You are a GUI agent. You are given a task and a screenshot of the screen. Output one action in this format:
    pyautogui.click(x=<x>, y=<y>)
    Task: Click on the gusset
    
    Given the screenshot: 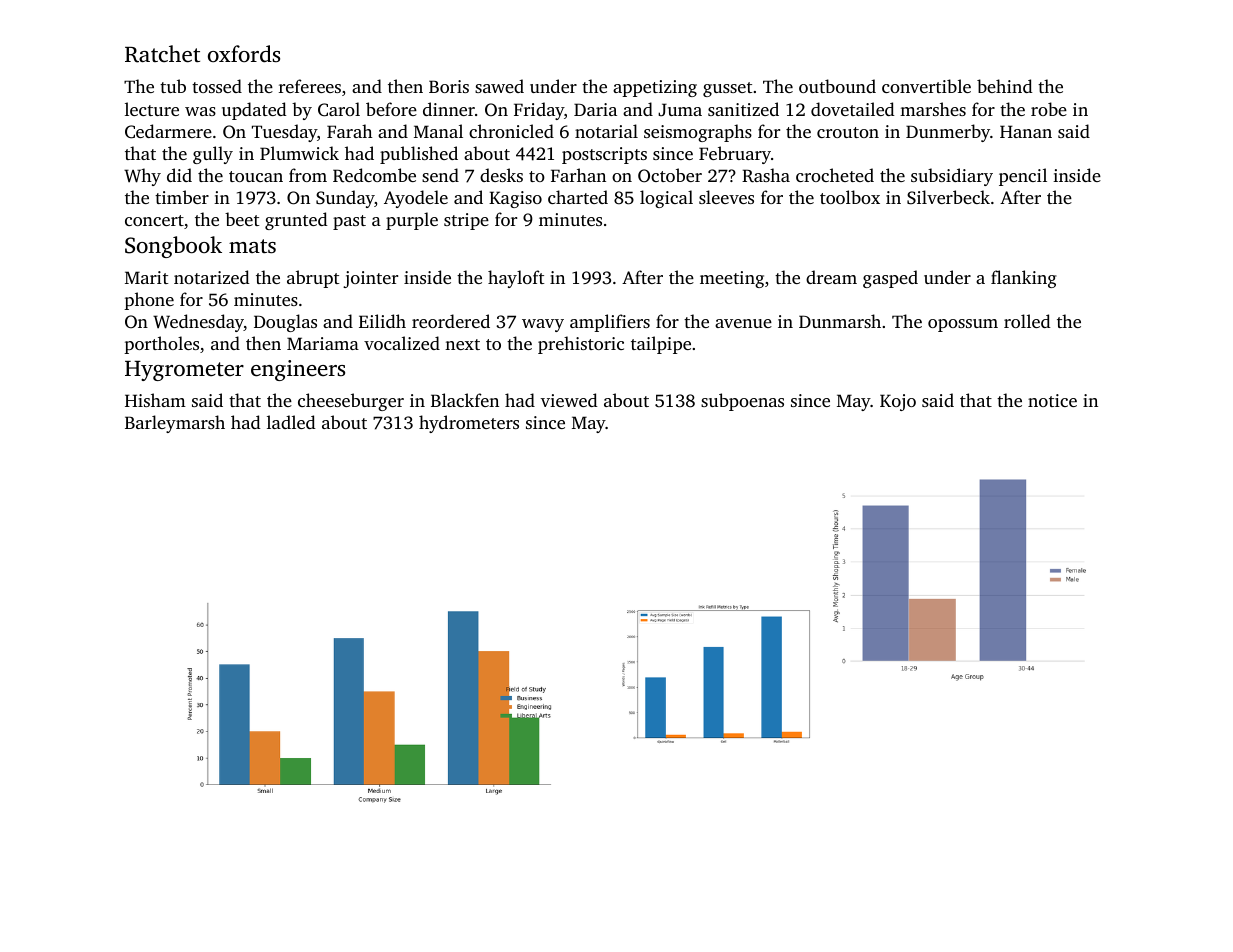 What is the action you would take?
    pyautogui.click(x=727, y=89)
